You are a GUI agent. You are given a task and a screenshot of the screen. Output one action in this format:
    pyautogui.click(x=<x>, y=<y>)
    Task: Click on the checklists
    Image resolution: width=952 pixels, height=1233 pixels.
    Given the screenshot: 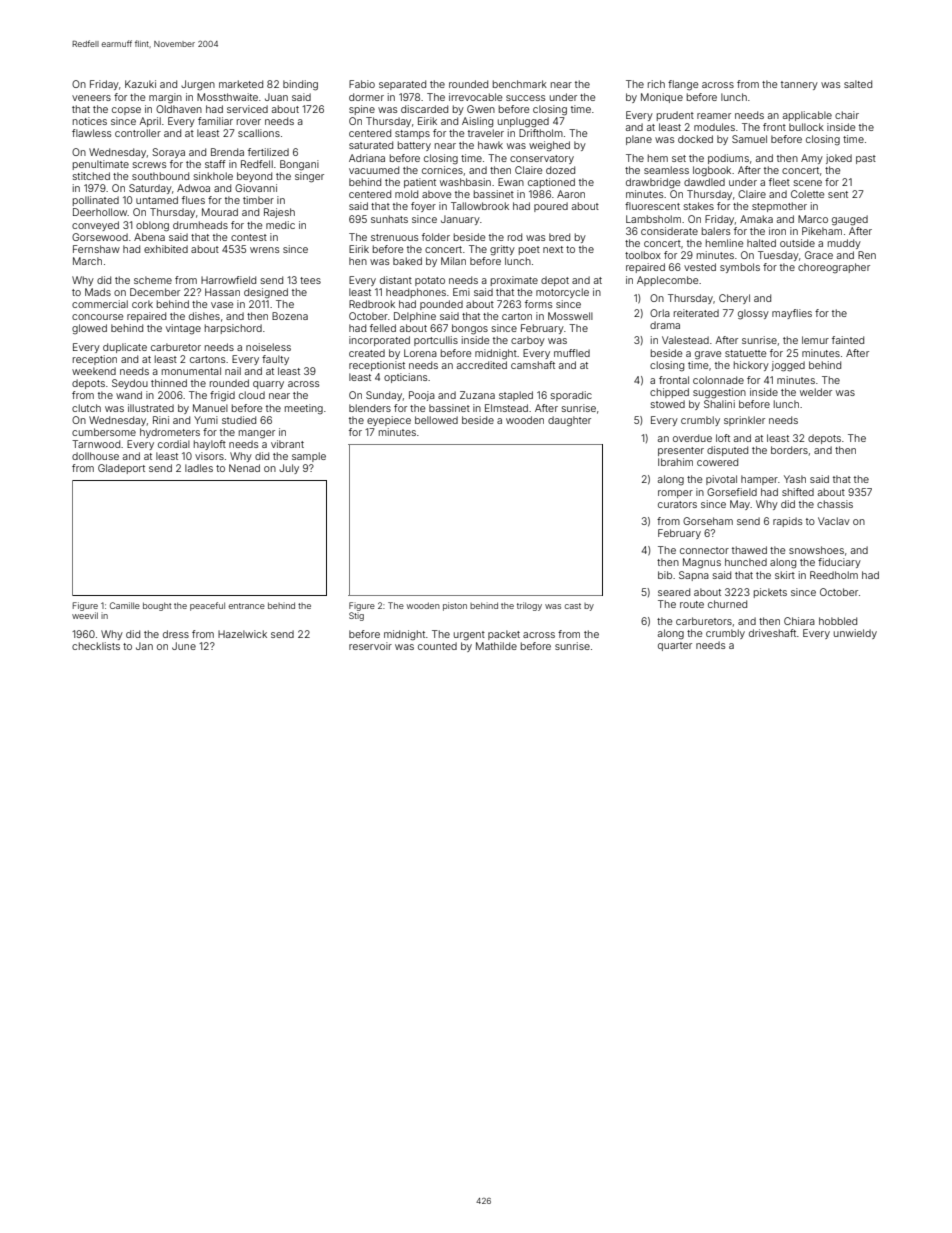 What is the action you would take?
    pyautogui.click(x=96, y=646)
